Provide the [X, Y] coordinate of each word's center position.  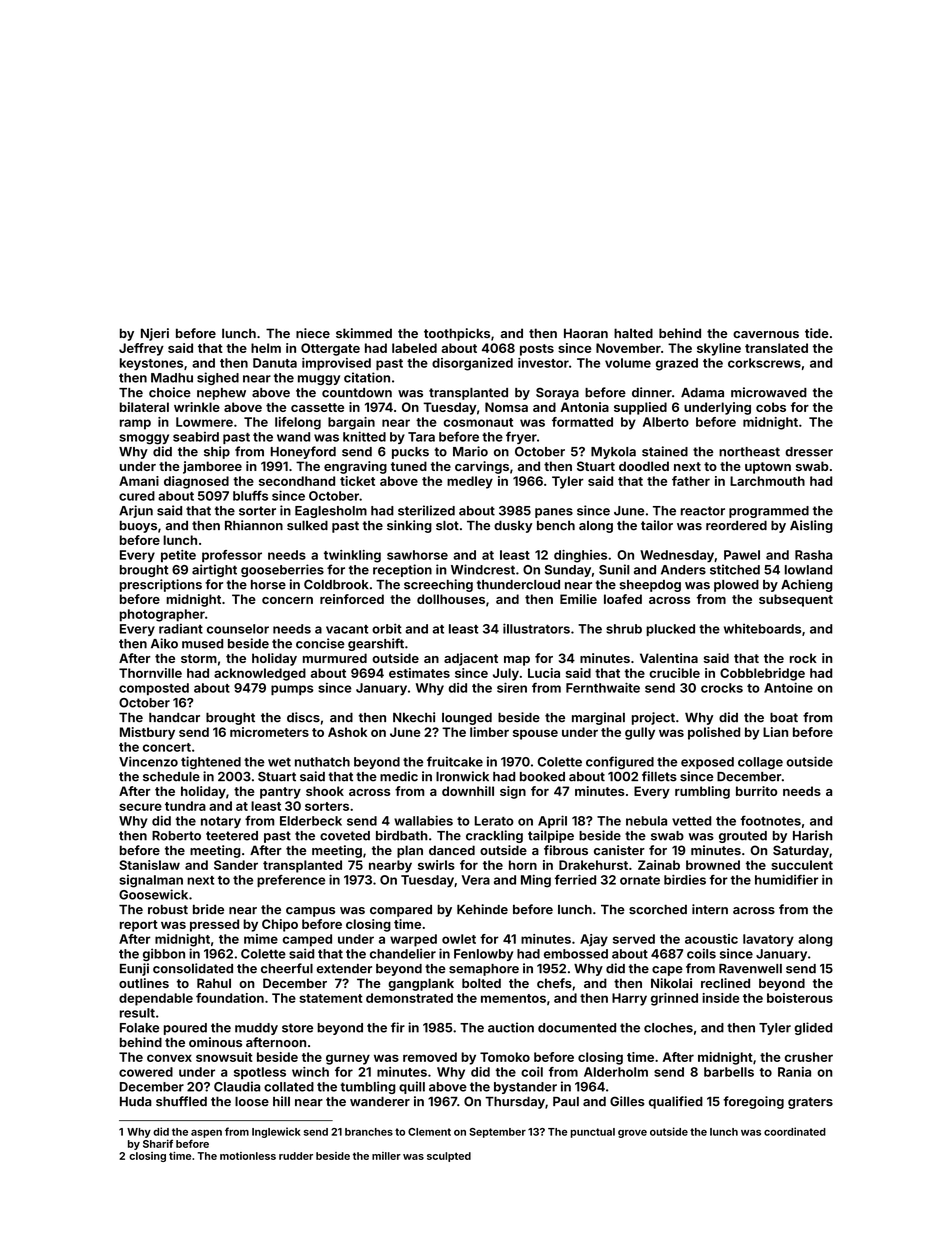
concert [167, 747]
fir [398, 1027]
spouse [535, 735]
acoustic [711, 939]
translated [776, 348]
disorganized [472, 364]
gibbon [164, 954]
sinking [409, 526]
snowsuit [224, 1057]
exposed [707, 763]
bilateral [144, 407]
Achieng [807, 585]
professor [232, 556]
